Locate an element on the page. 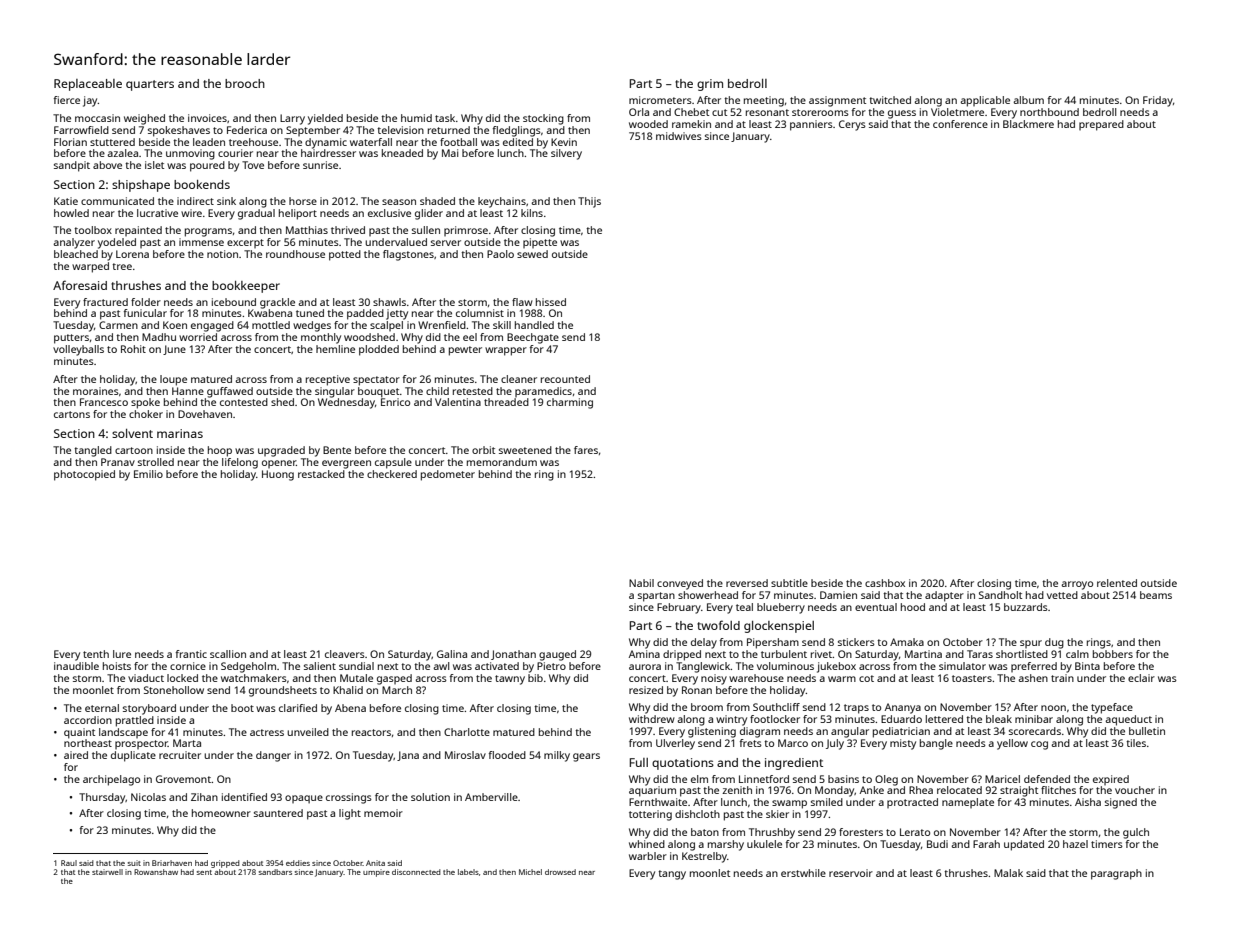 The height and width of the page is (952, 1233). photocopied is located at coordinates (84, 475).
